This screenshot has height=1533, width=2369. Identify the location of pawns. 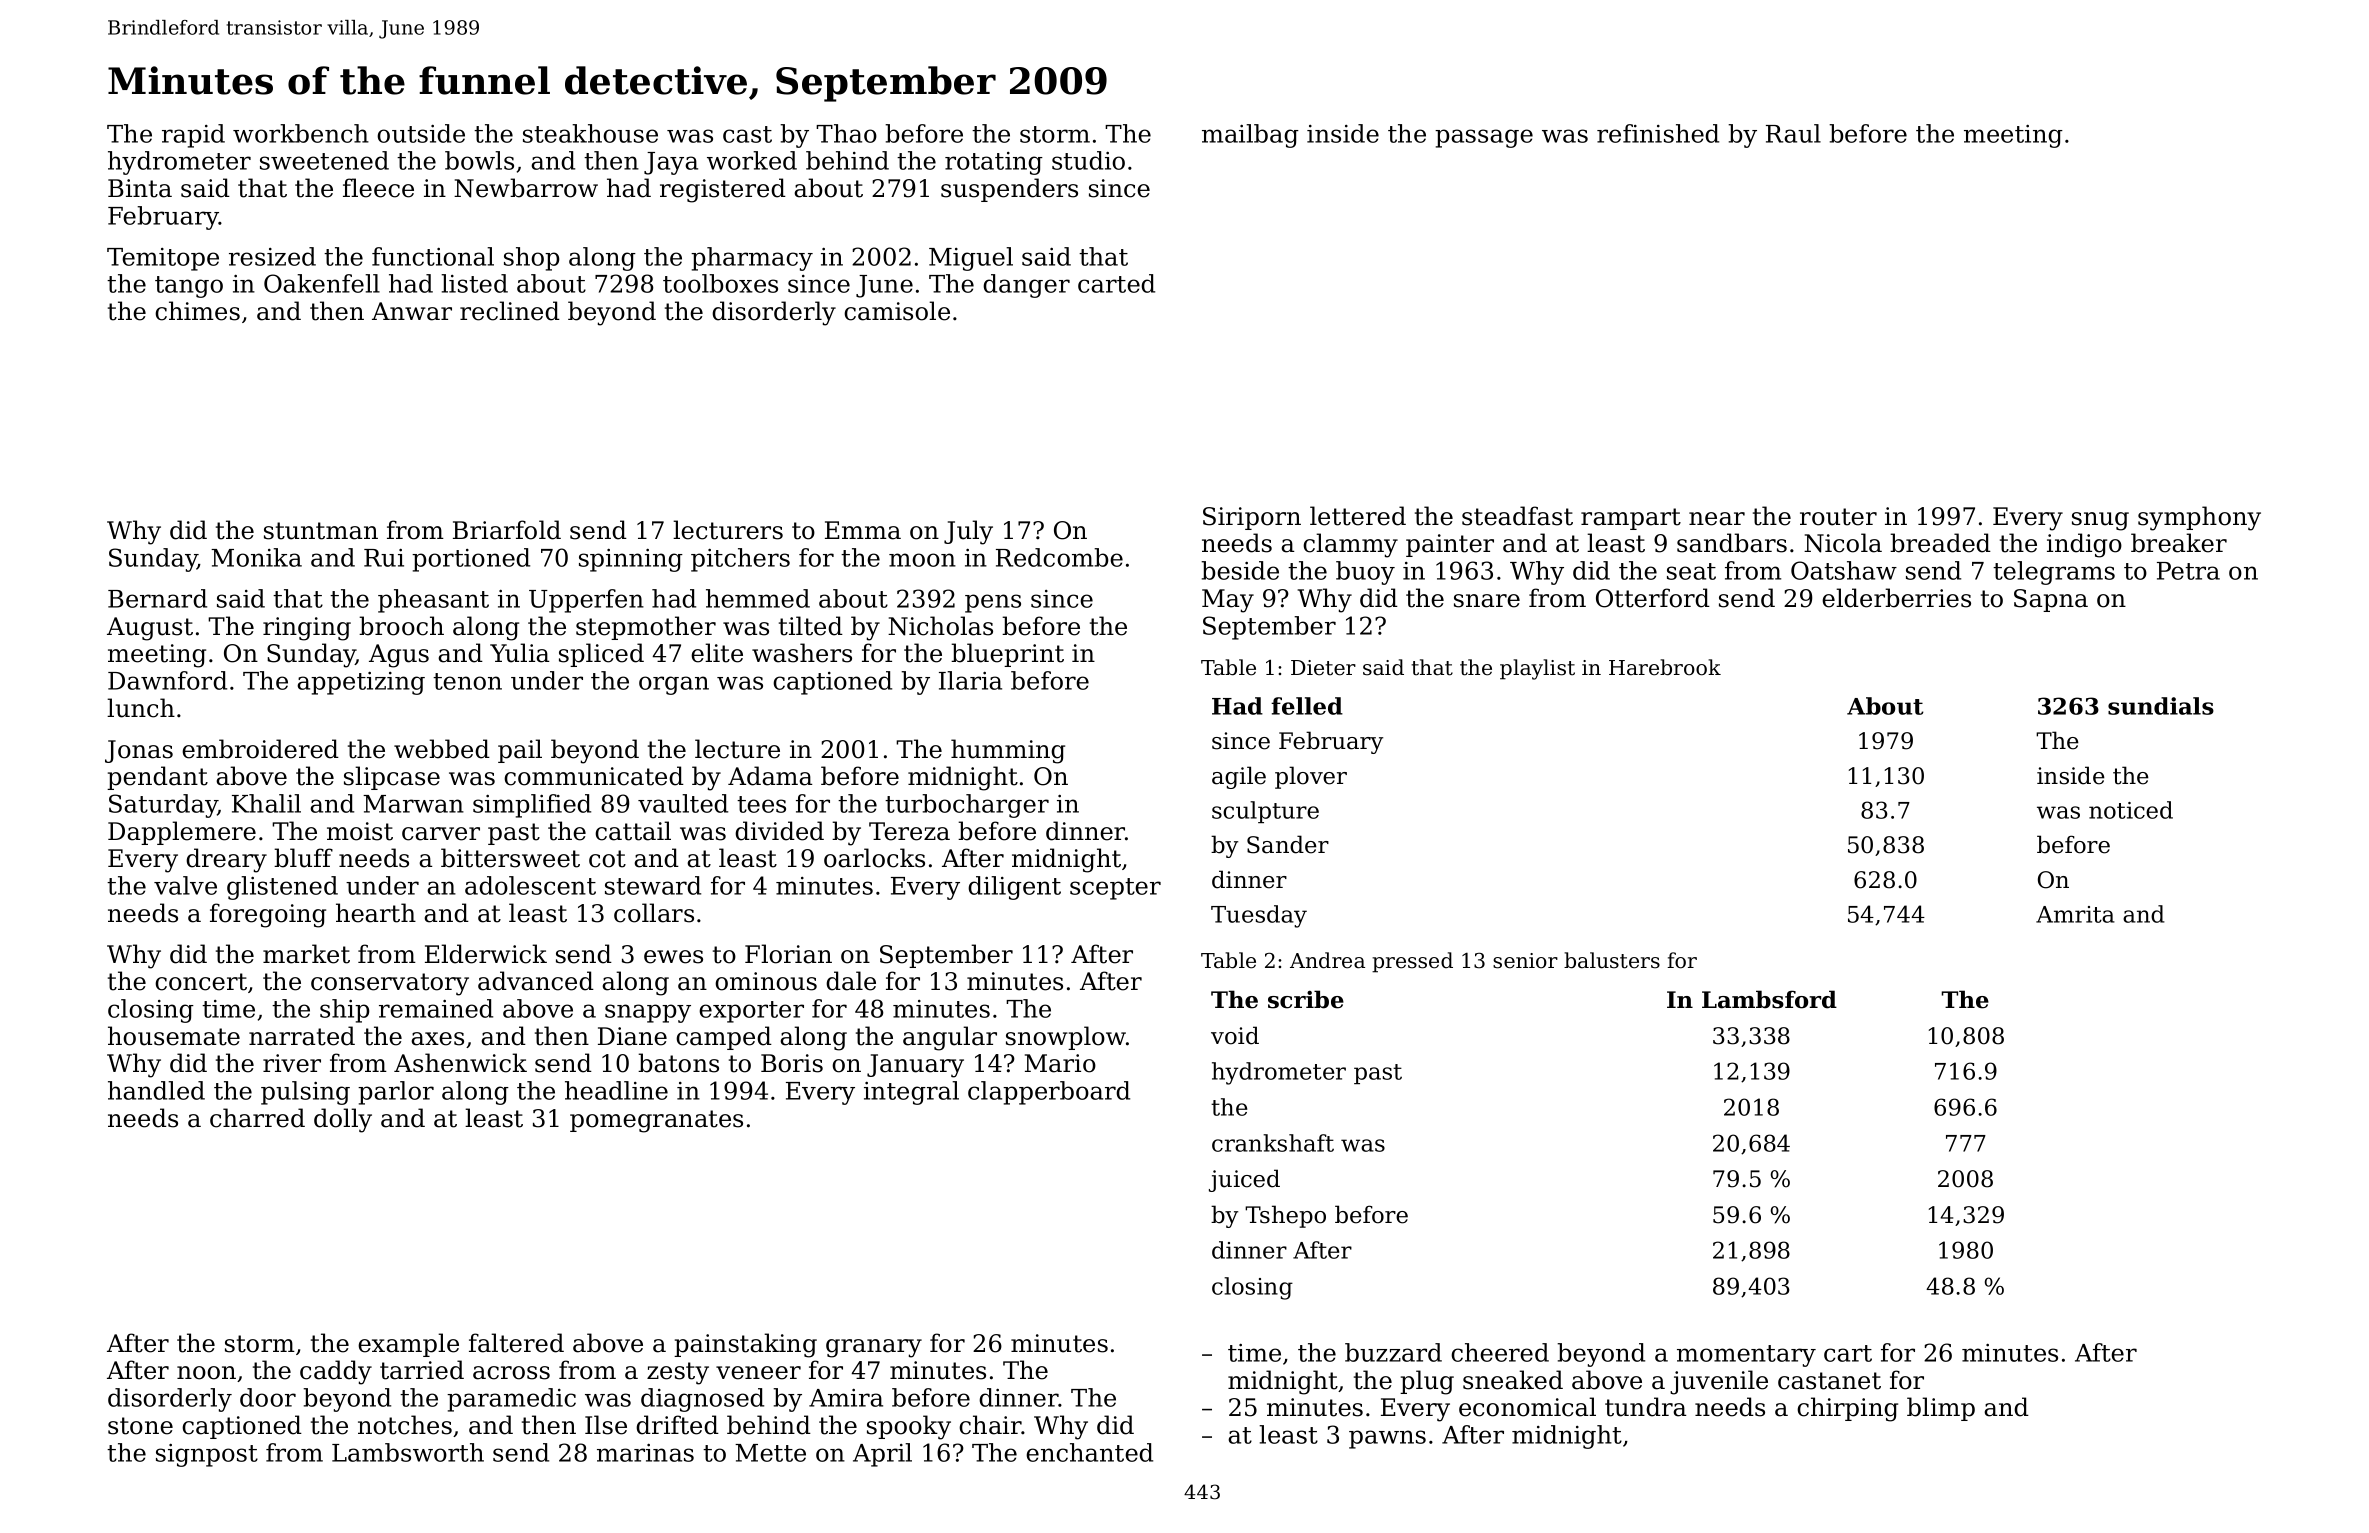
(1387, 1439).
